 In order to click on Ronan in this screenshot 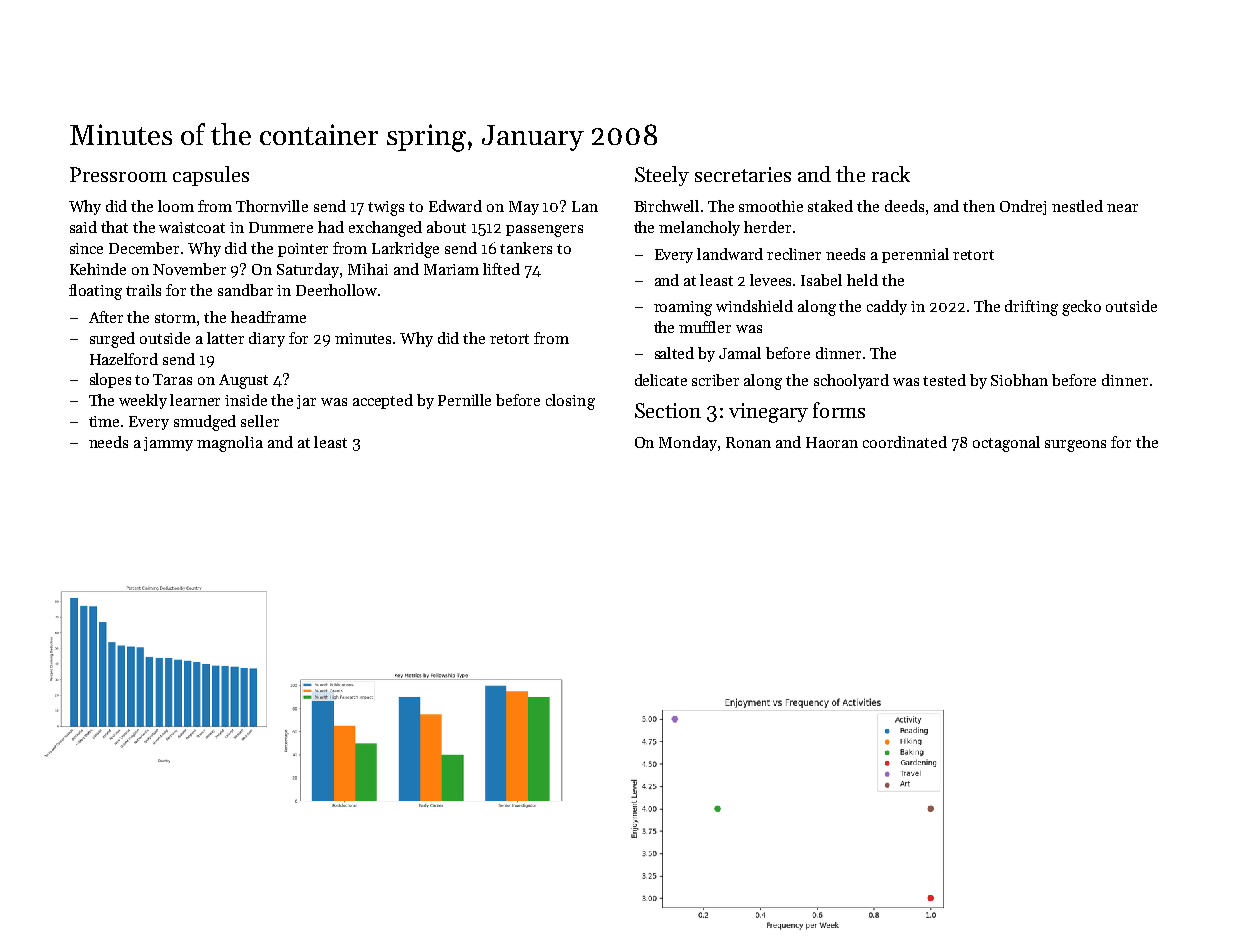, I will do `click(748, 442)`.
